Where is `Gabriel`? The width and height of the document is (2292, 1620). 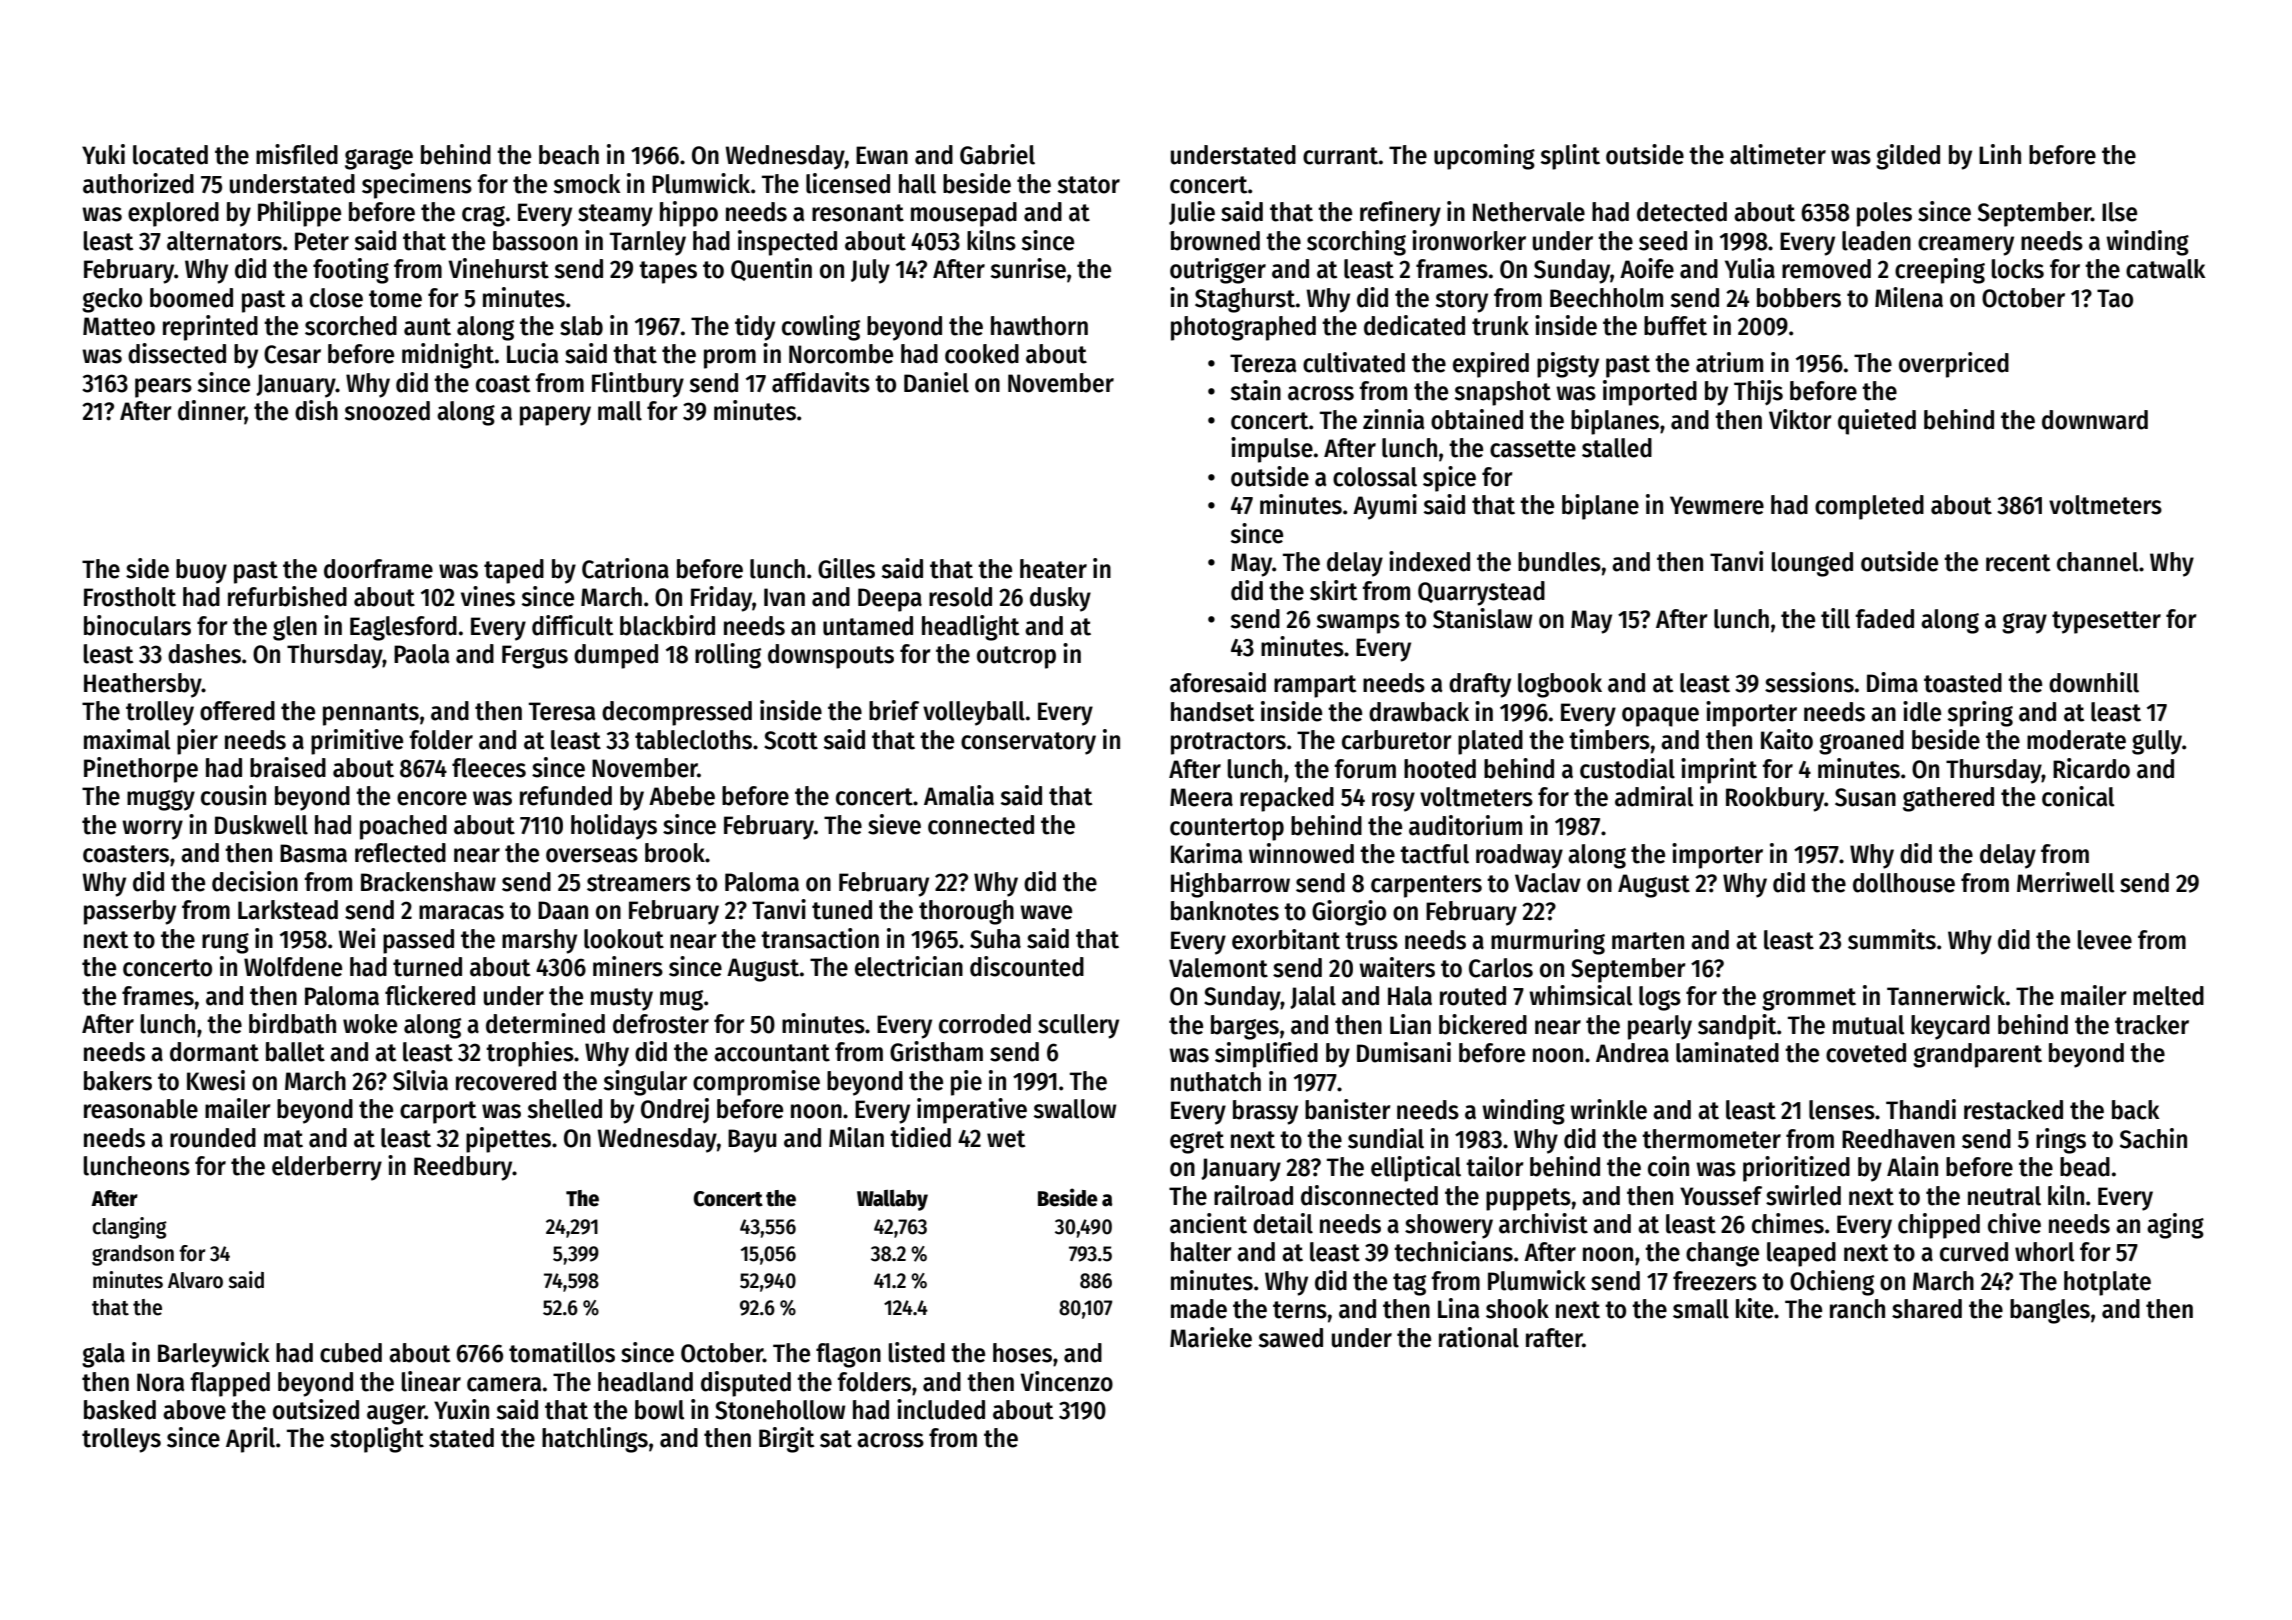
Gabriel is located at coordinates (997, 154).
